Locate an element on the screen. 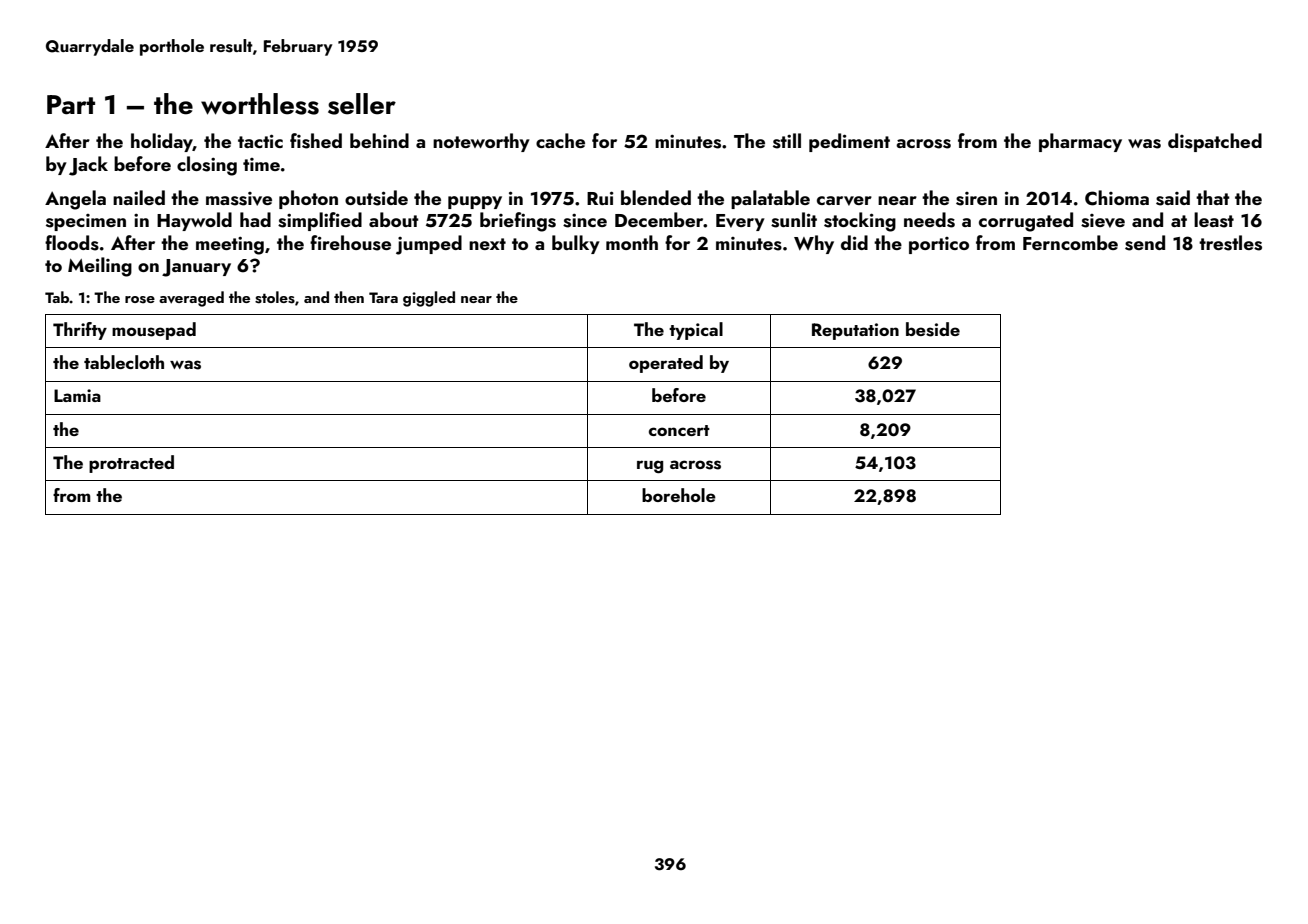 The height and width of the screenshot is (924, 1308). dispatched is located at coordinates (1215, 142).
